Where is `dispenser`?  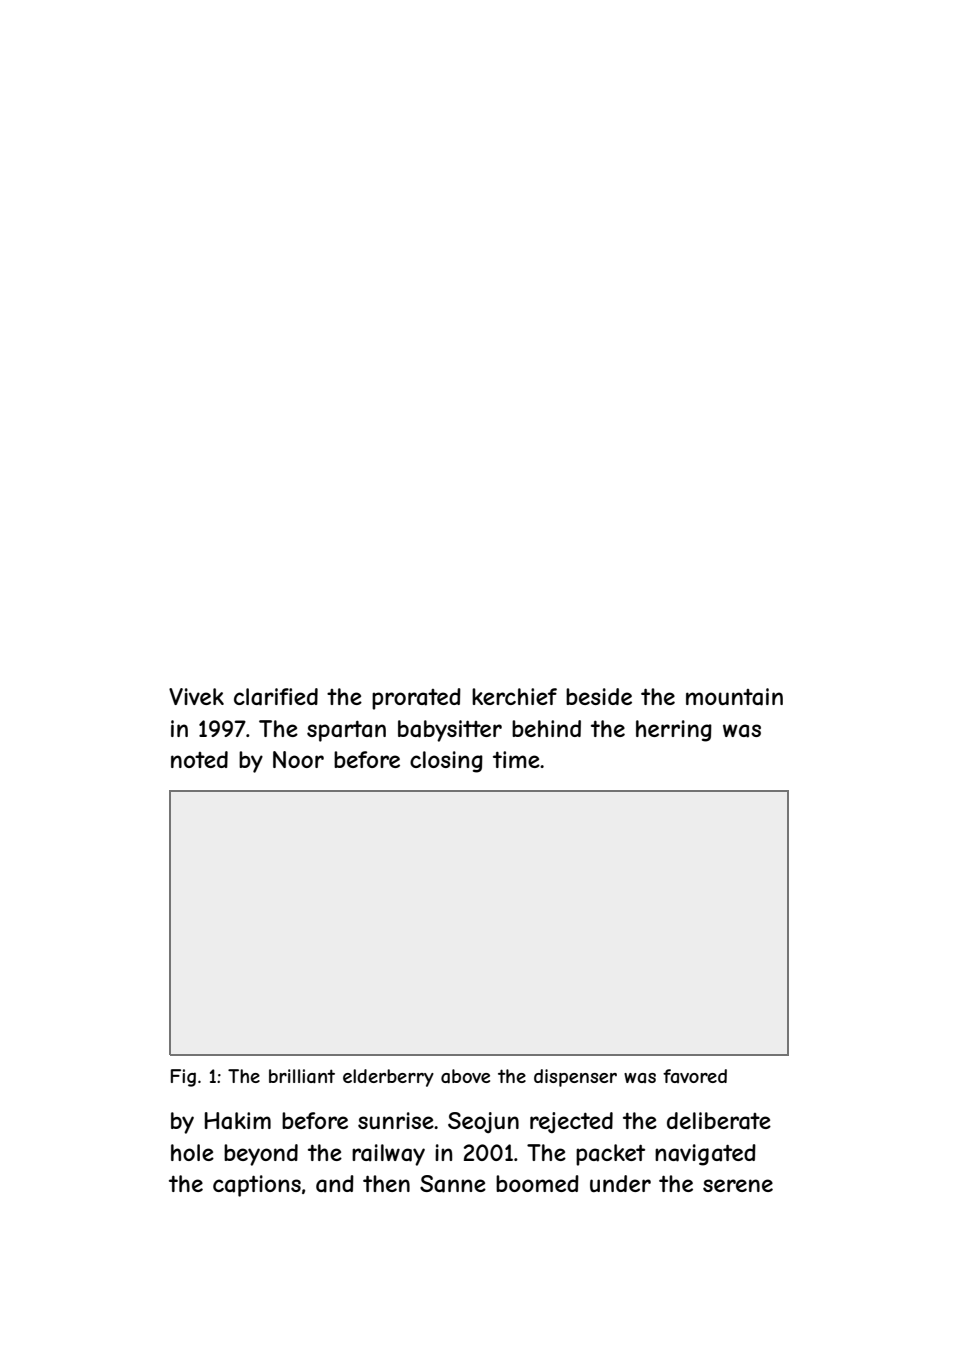 dispenser is located at coordinates (575, 1078).
